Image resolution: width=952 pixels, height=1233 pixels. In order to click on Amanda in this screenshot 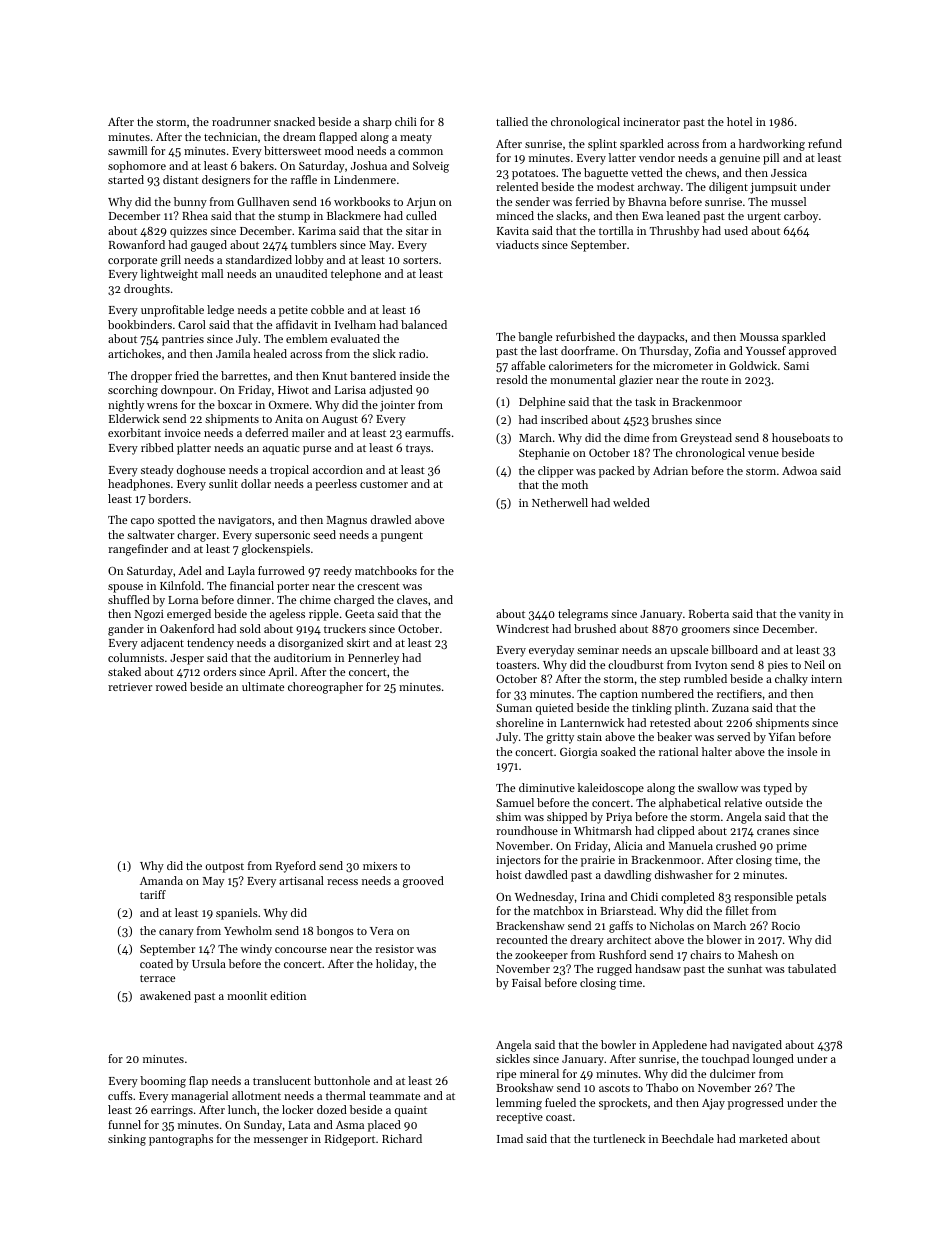, I will do `click(161, 880)`.
